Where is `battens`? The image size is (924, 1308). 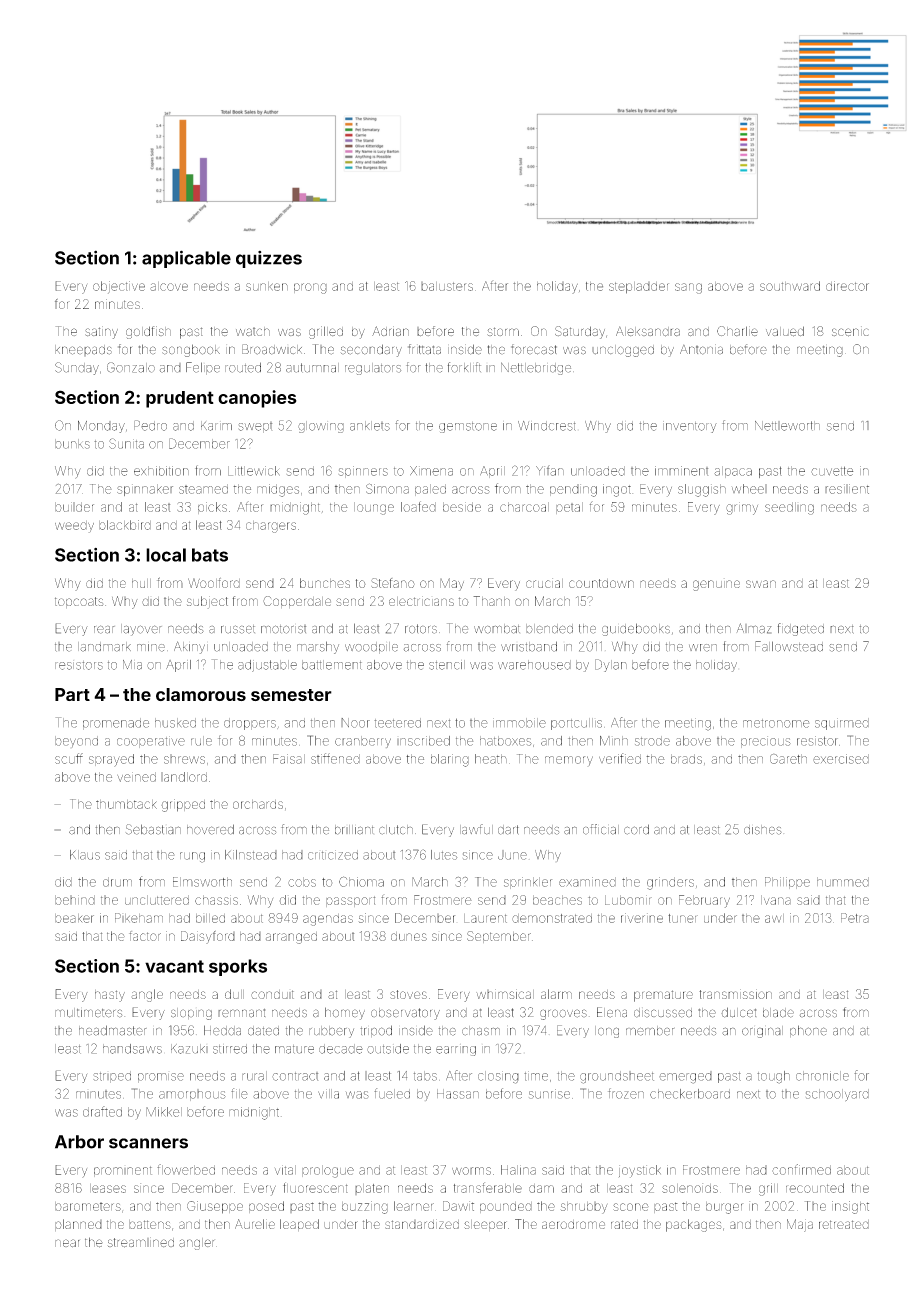
battens is located at coordinates (150, 1224).
